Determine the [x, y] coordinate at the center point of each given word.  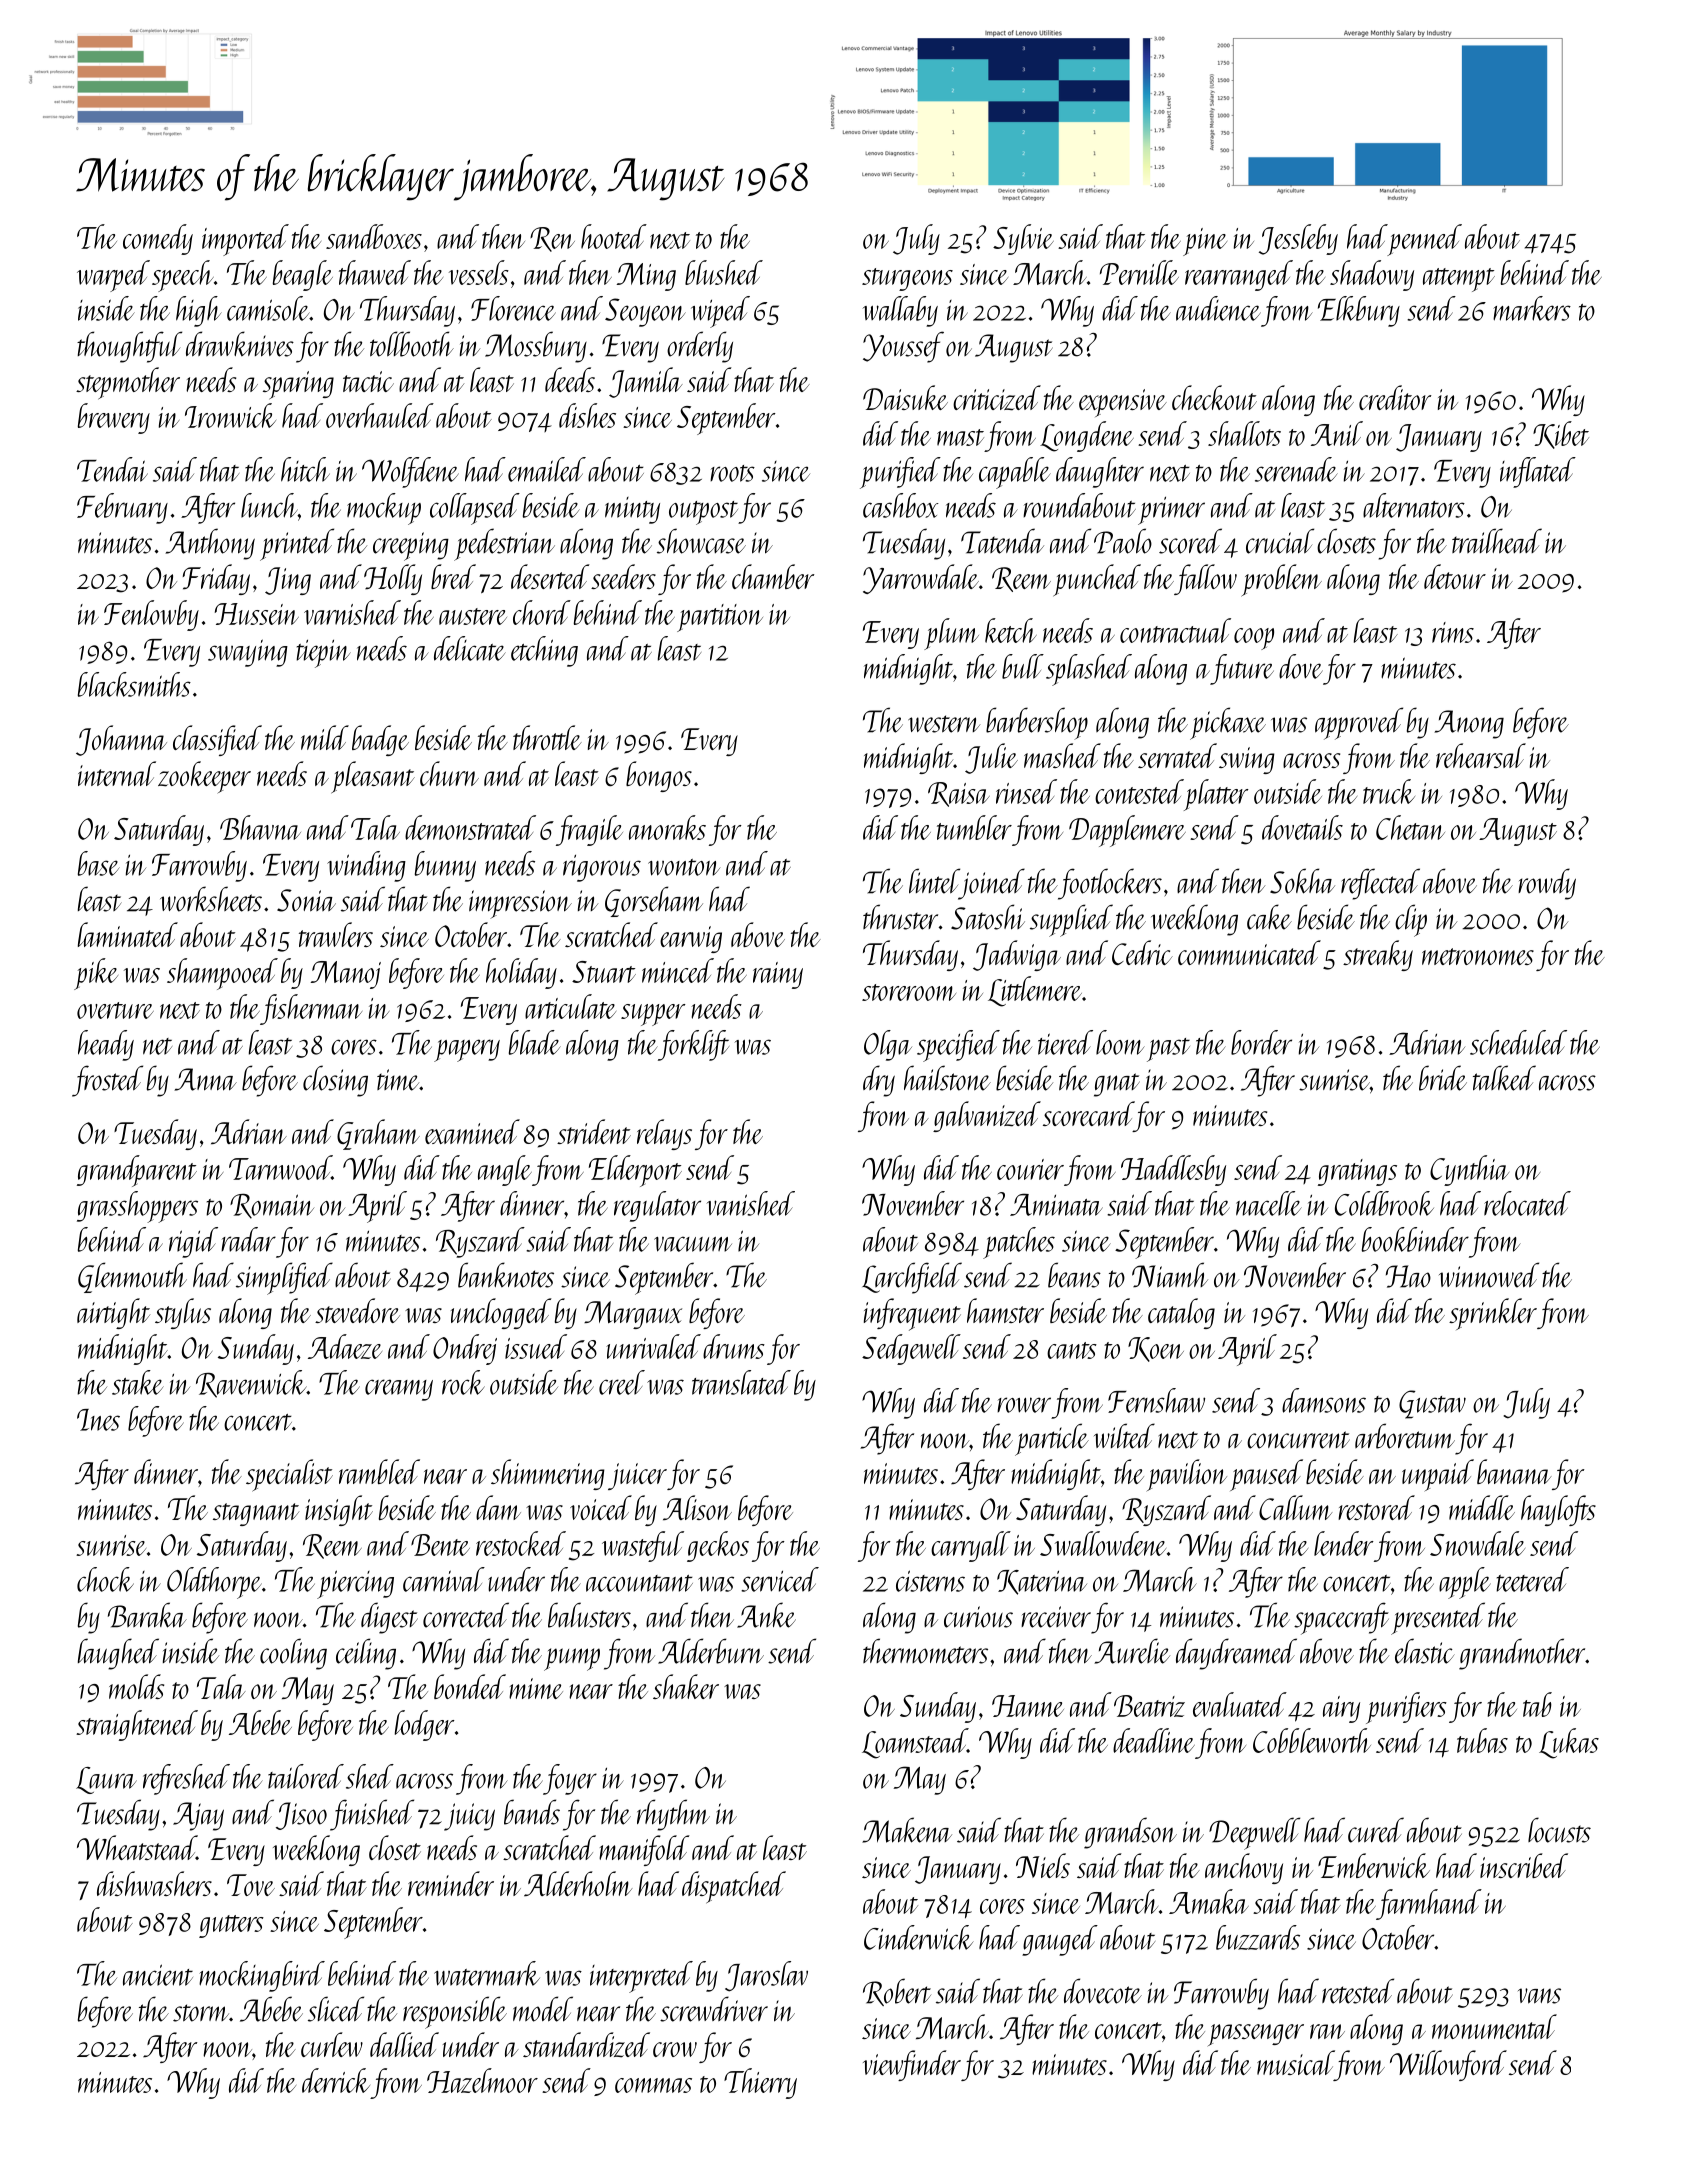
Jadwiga [1017, 955]
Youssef [903, 347]
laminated [128, 934]
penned [1425, 240]
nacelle [1269, 1203]
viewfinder [912, 2065]
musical [1295, 2062]
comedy [158, 239]
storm [201, 2013]
